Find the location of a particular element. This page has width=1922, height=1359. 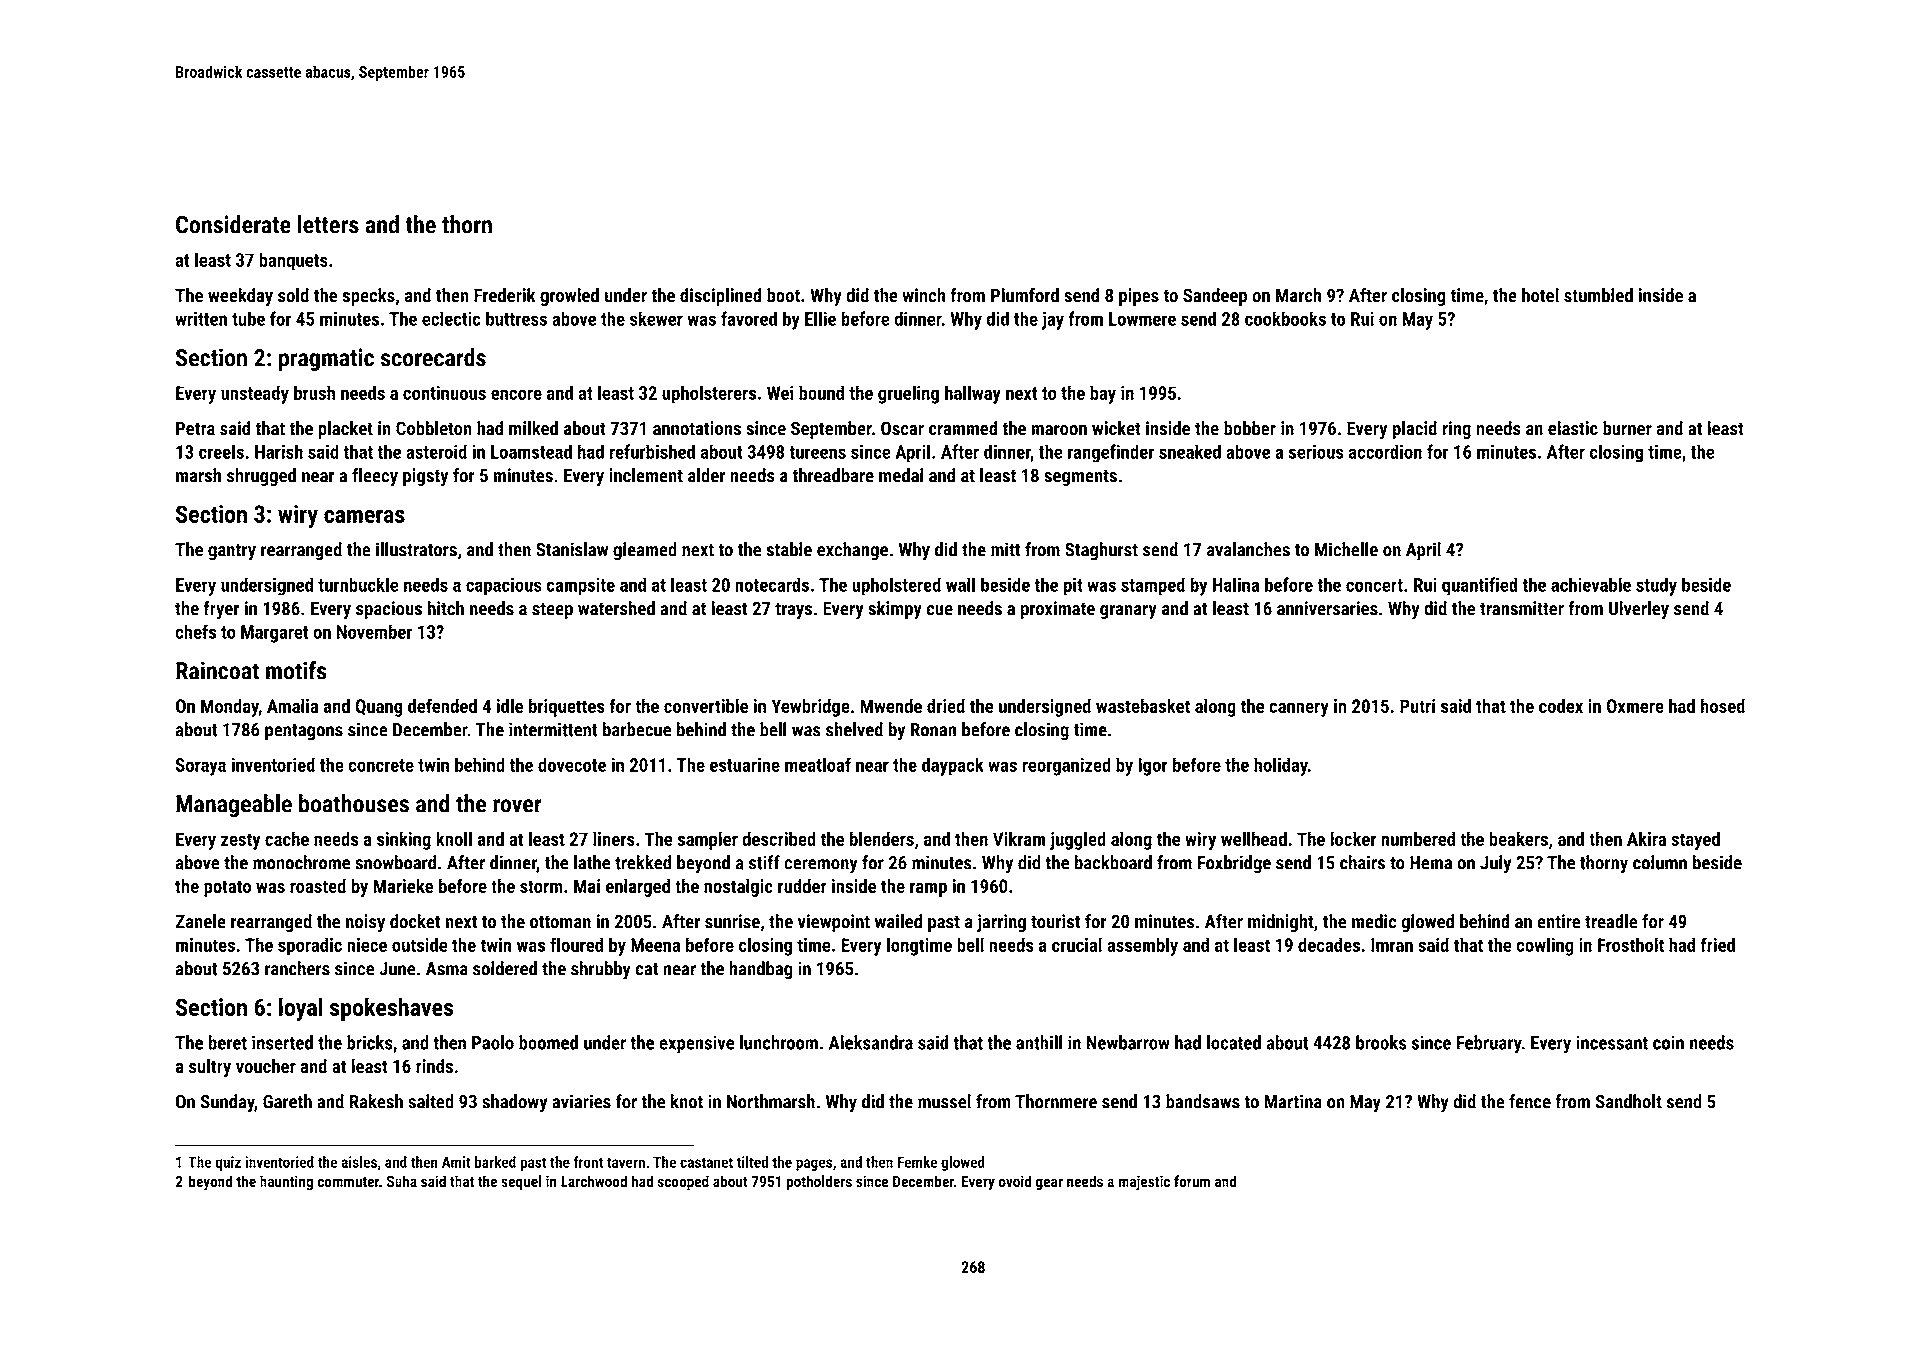

sequel is located at coordinates (521, 1183).
